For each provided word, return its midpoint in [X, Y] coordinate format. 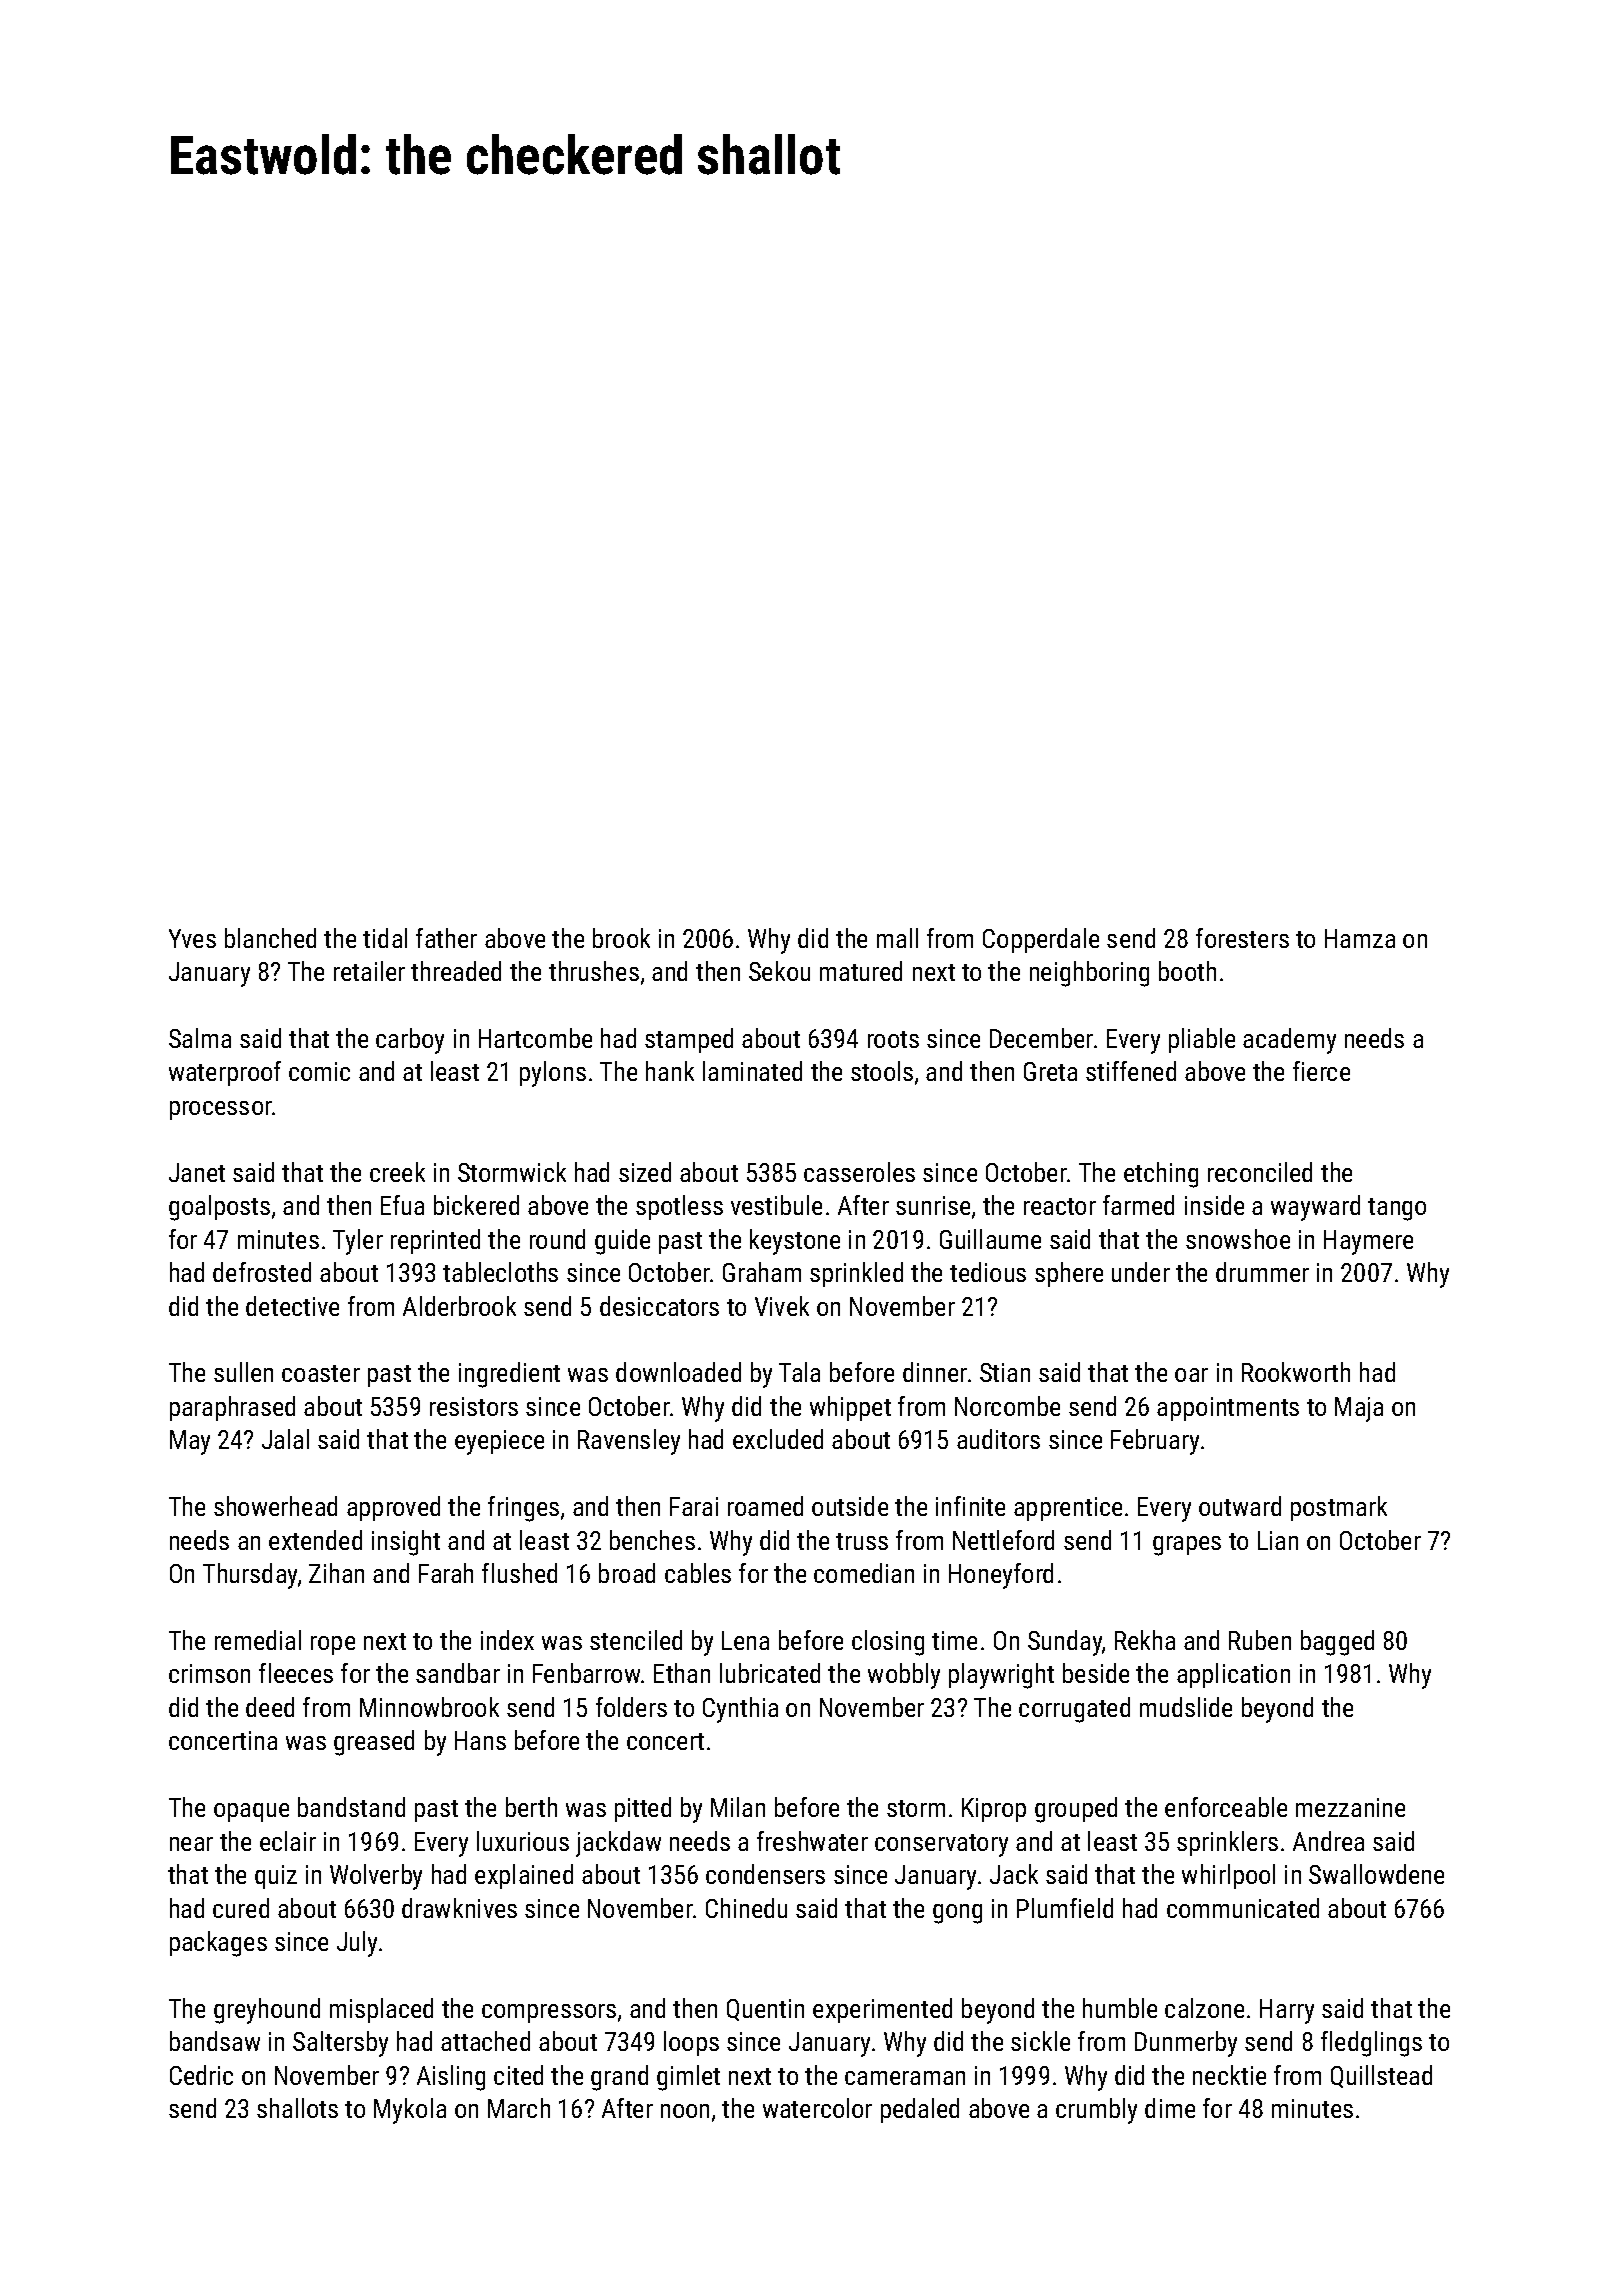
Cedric [201, 2075]
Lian [1278, 1540]
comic [319, 1071]
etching [1161, 1175]
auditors [998, 1439]
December [1041, 1038]
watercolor [817, 2108]
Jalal [285, 1439]
